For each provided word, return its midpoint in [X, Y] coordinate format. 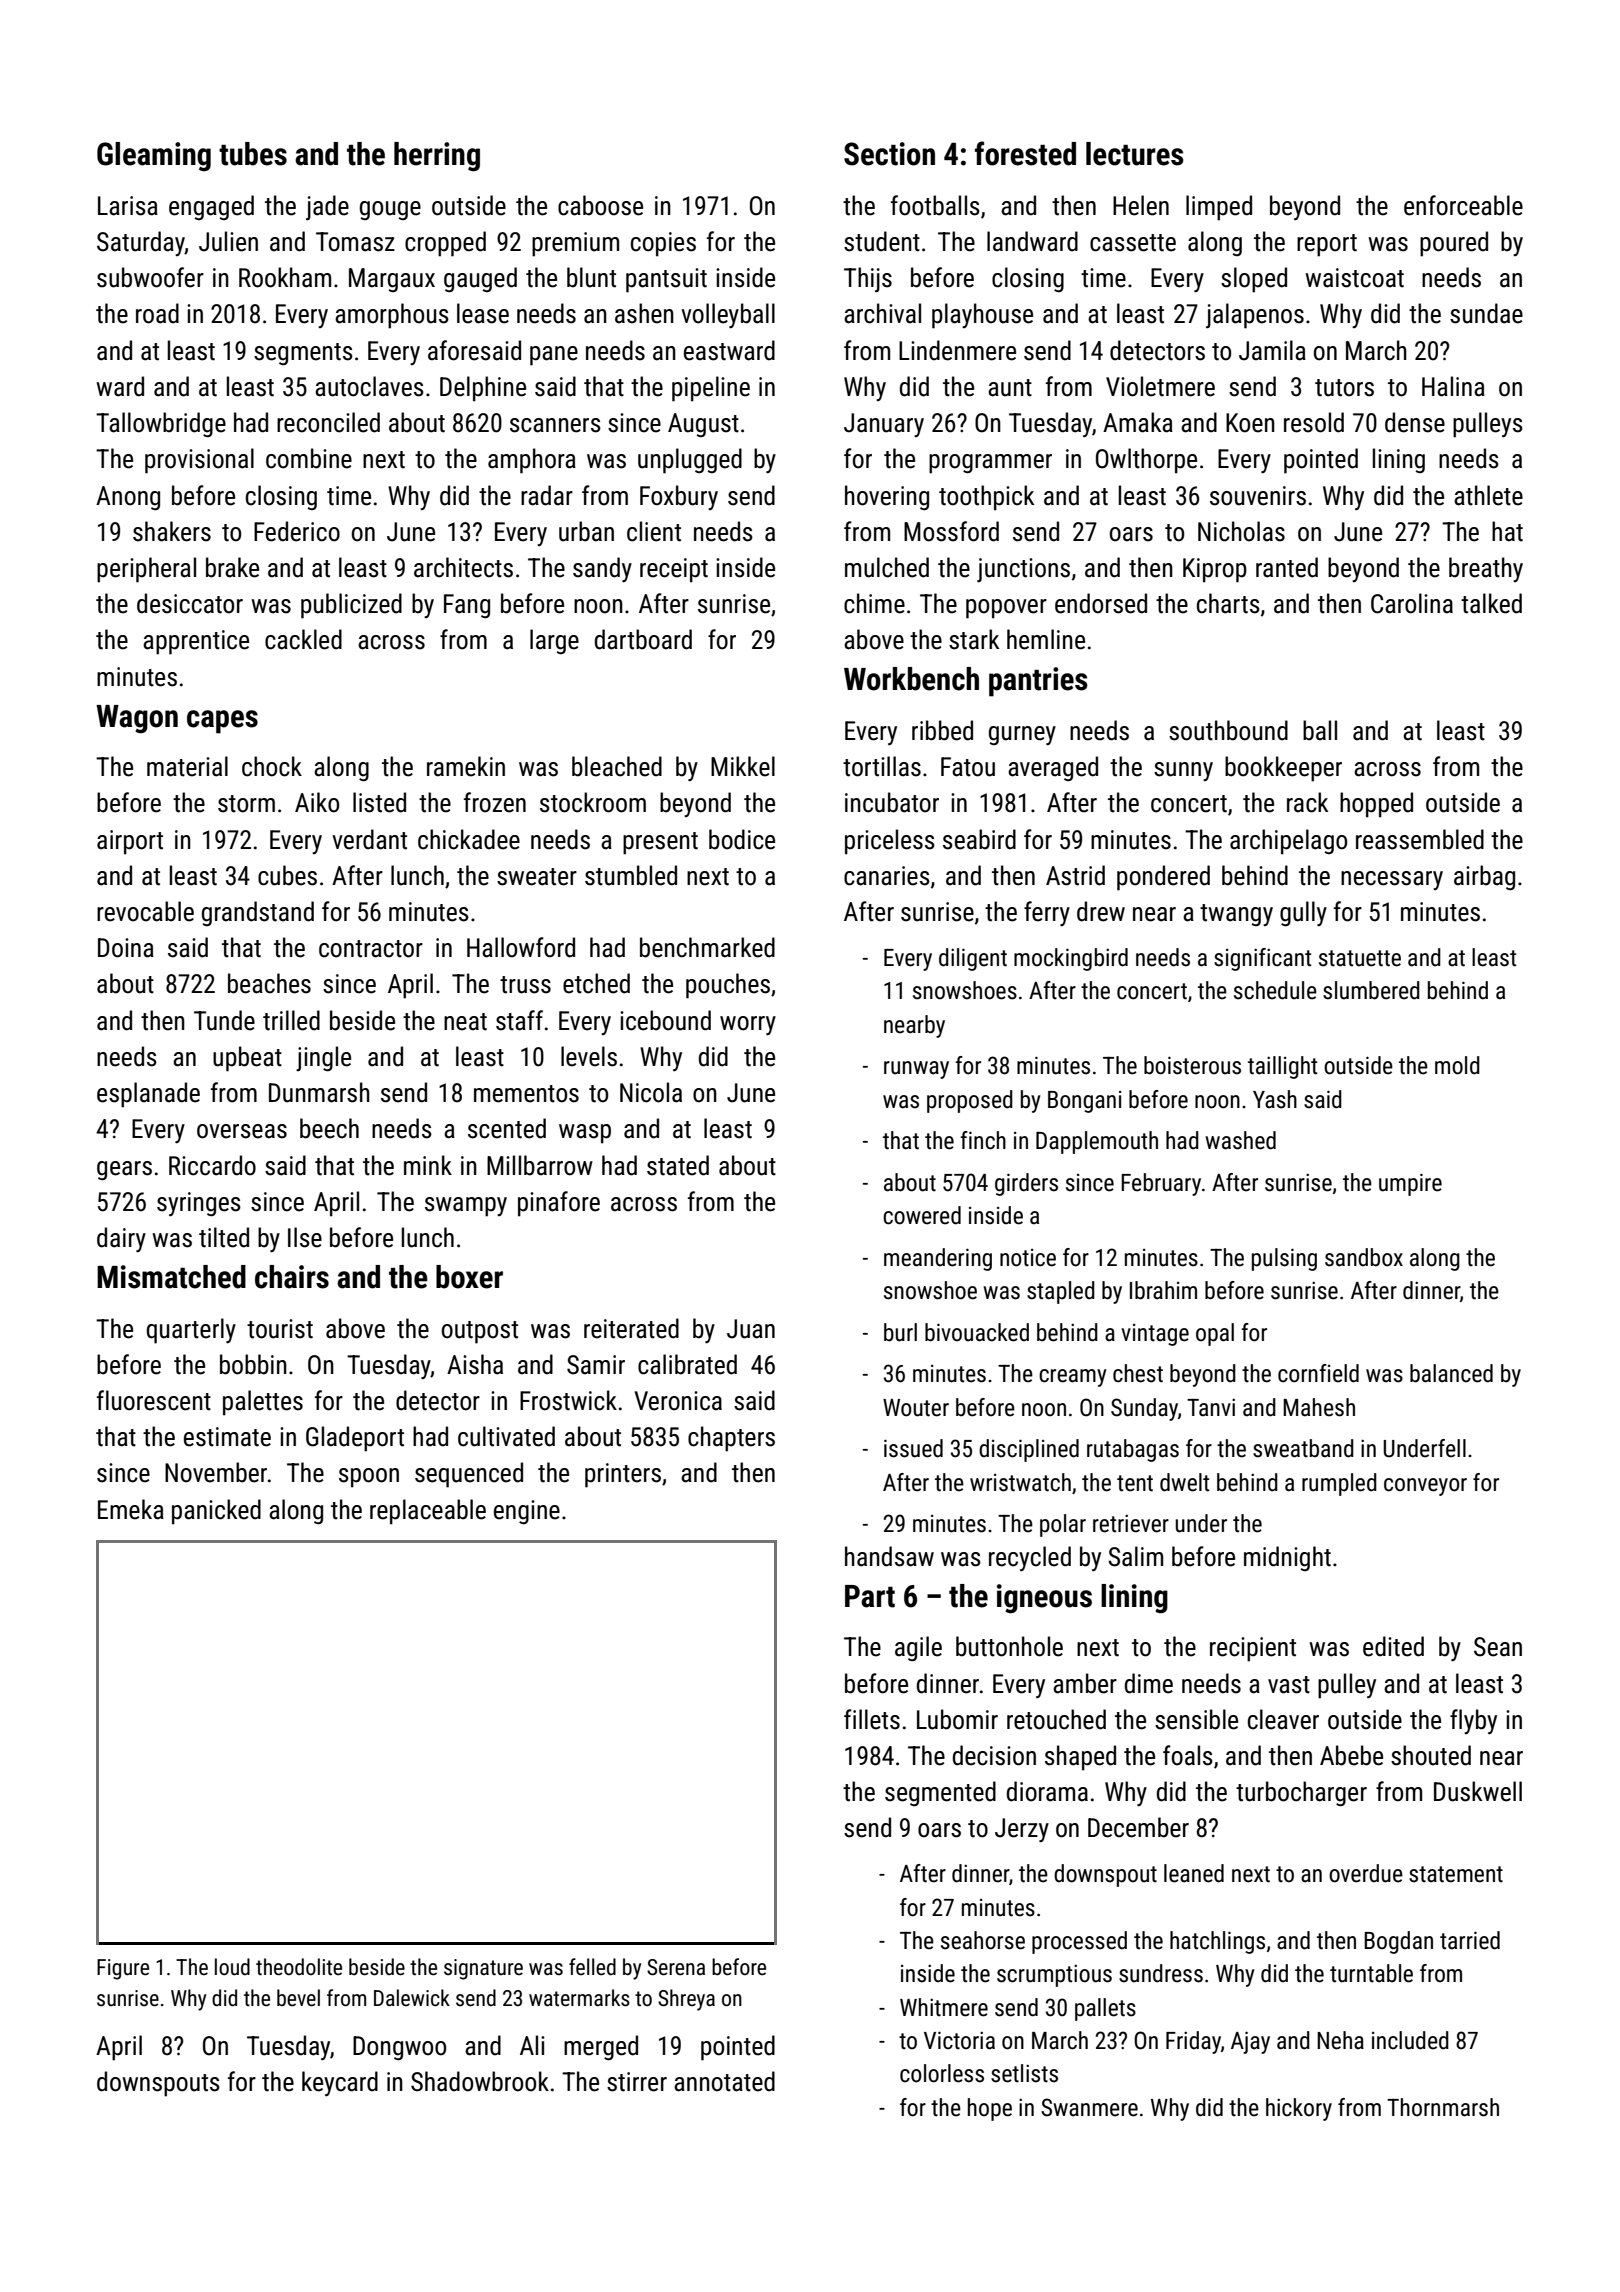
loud [232, 1967]
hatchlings [1217, 1942]
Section [889, 154]
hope [990, 2109]
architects [463, 567]
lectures [1135, 154]
